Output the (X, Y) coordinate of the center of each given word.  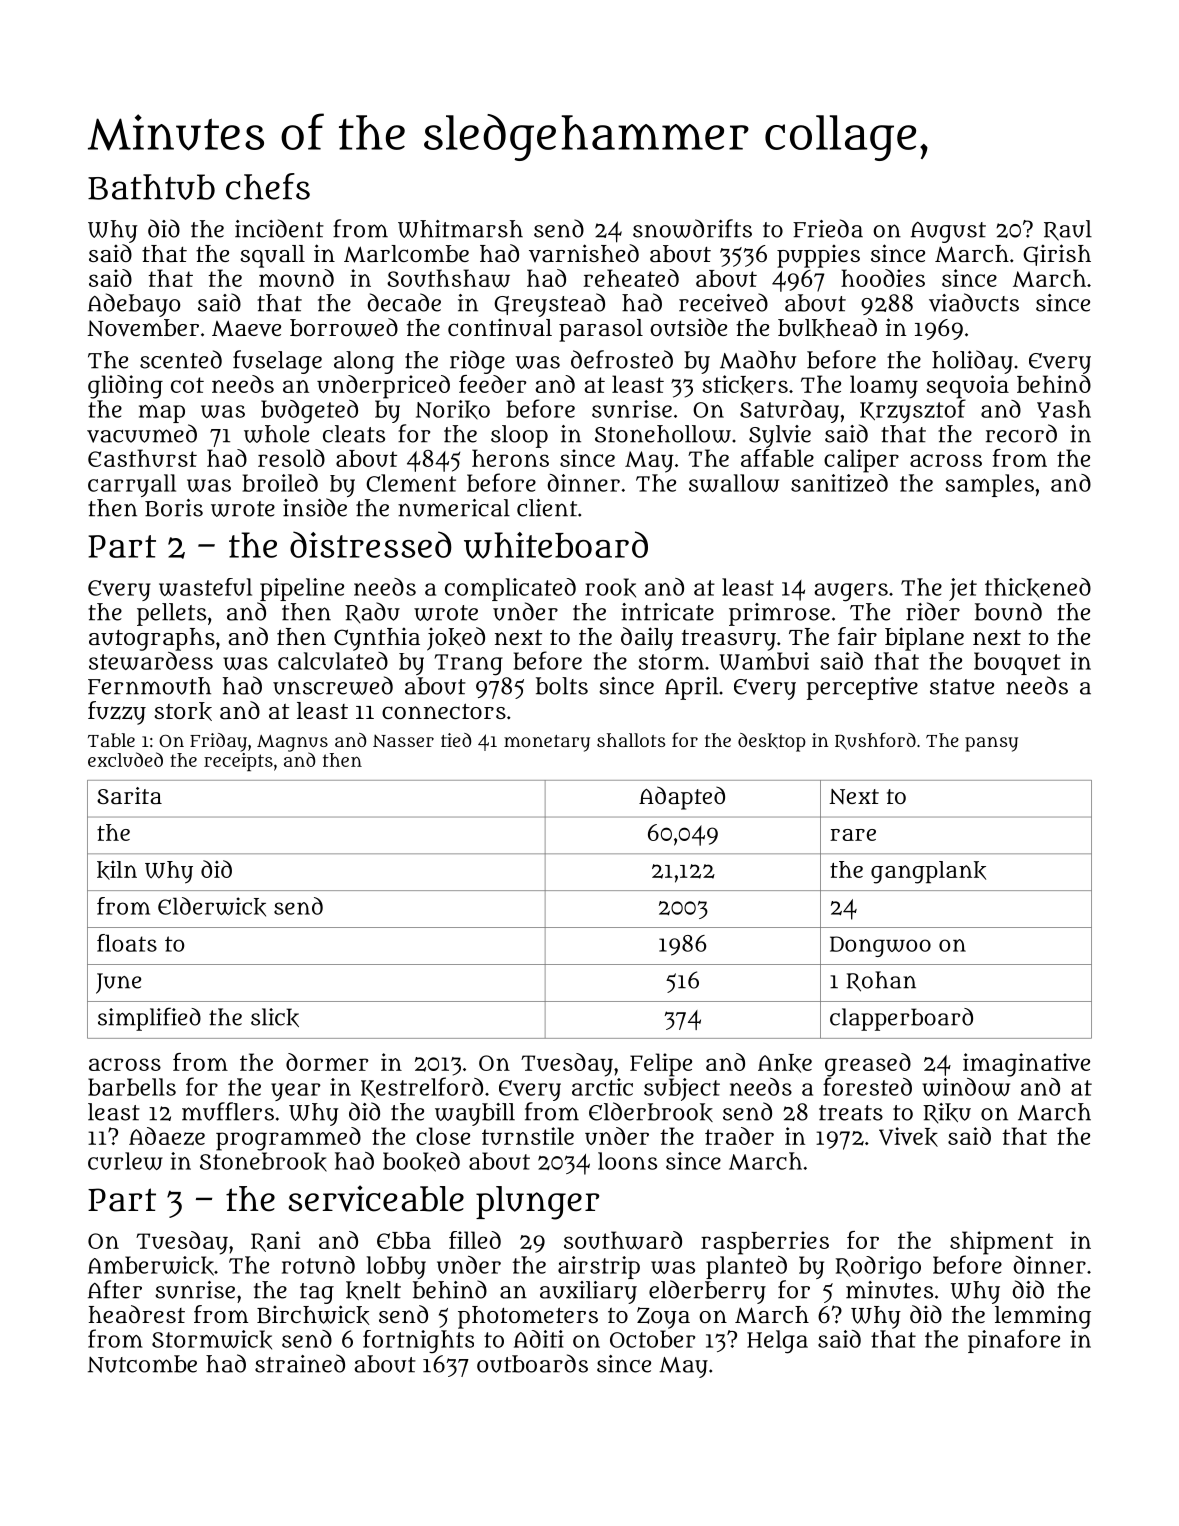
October (653, 1339)
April (691, 688)
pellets (171, 614)
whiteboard (556, 545)
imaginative (1026, 1065)
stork (183, 711)
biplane (924, 639)
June (118, 983)
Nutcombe (142, 1364)
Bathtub (151, 187)
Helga (777, 1342)
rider (933, 611)
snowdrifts (692, 228)
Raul (1068, 230)
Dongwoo (880, 946)
